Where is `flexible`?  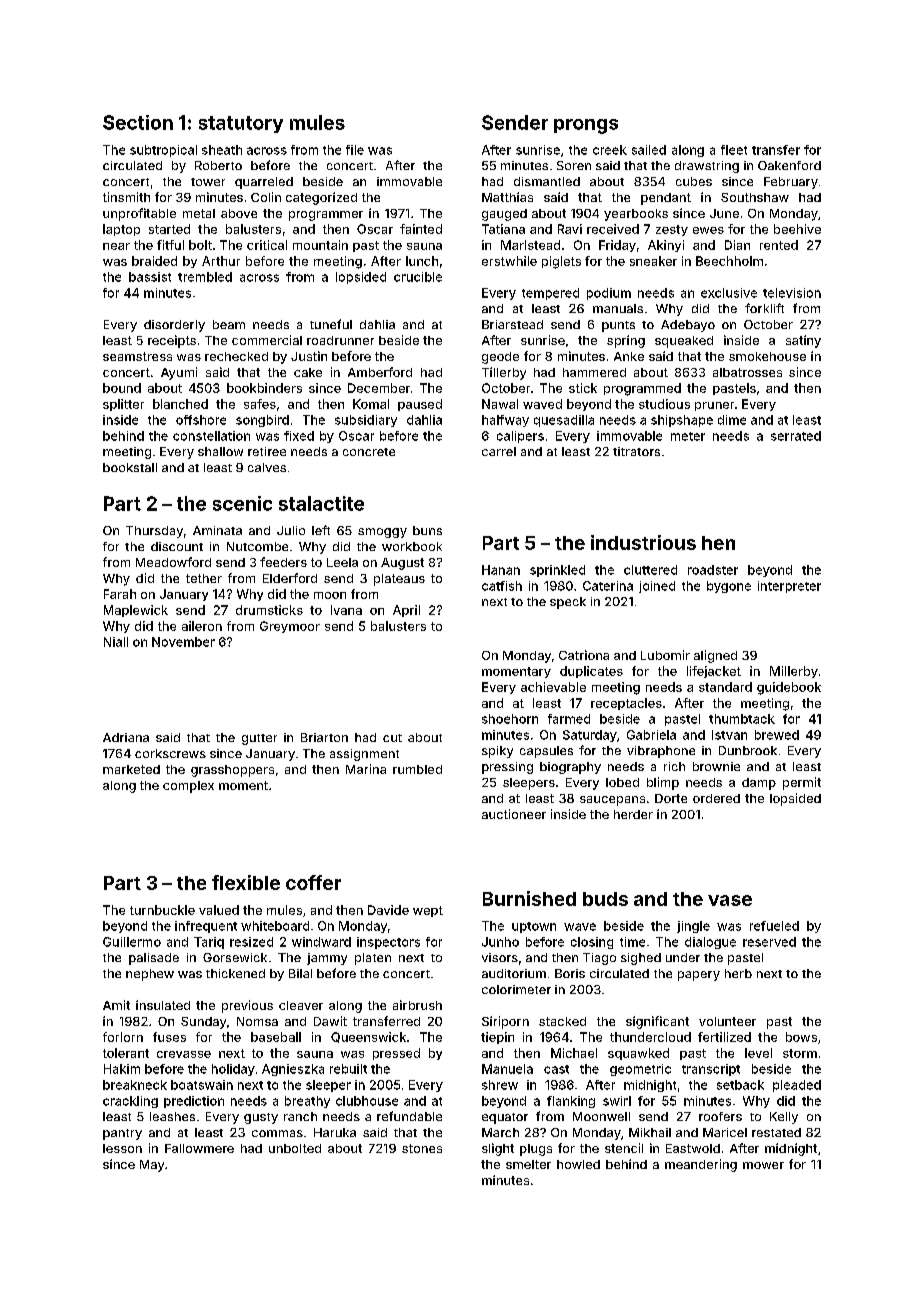 flexible is located at coordinates (246, 882).
